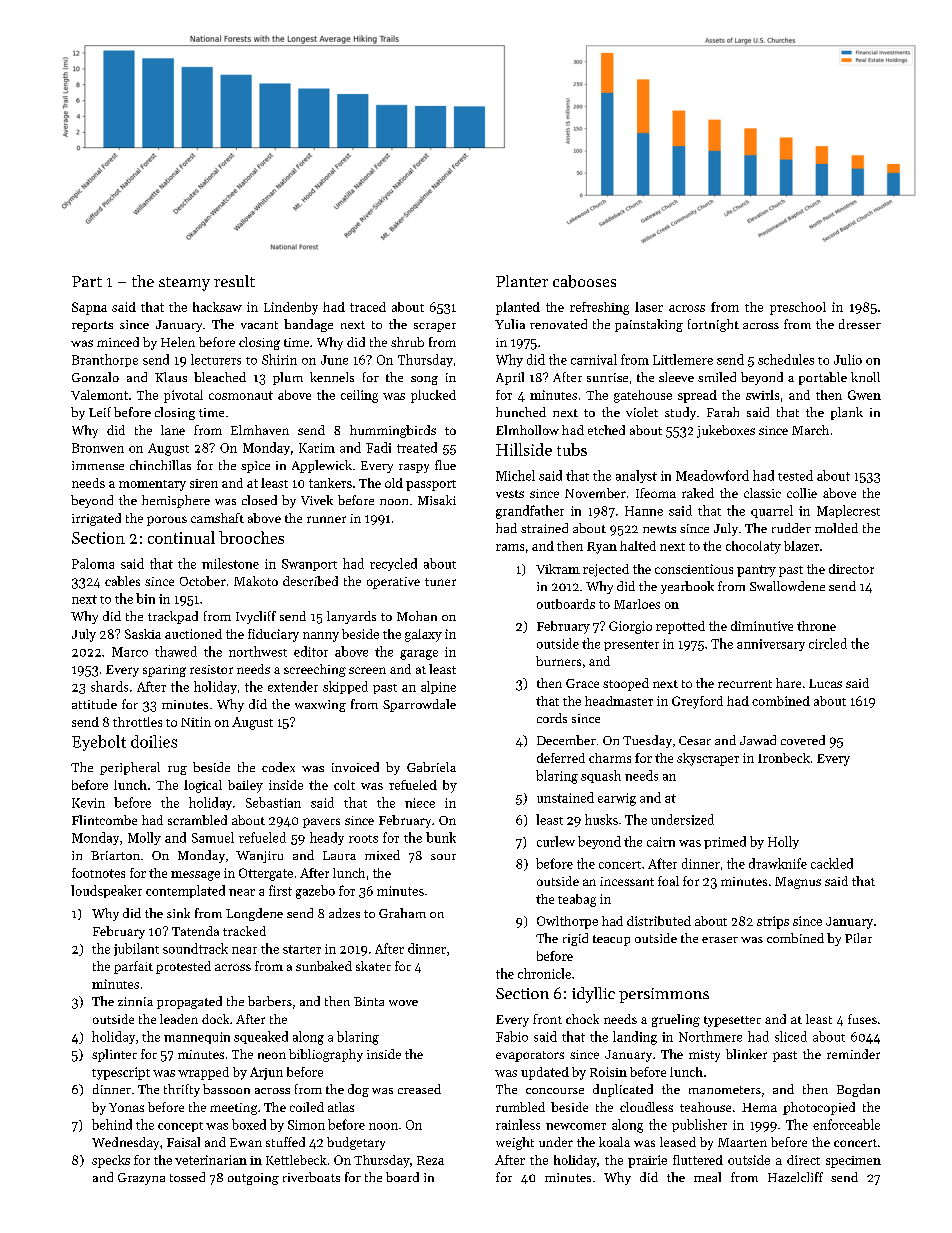 This screenshot has width=952, height=1233. Describe the element at coordinates (367, 670) in the screenshot. I see `screen` at that location.
